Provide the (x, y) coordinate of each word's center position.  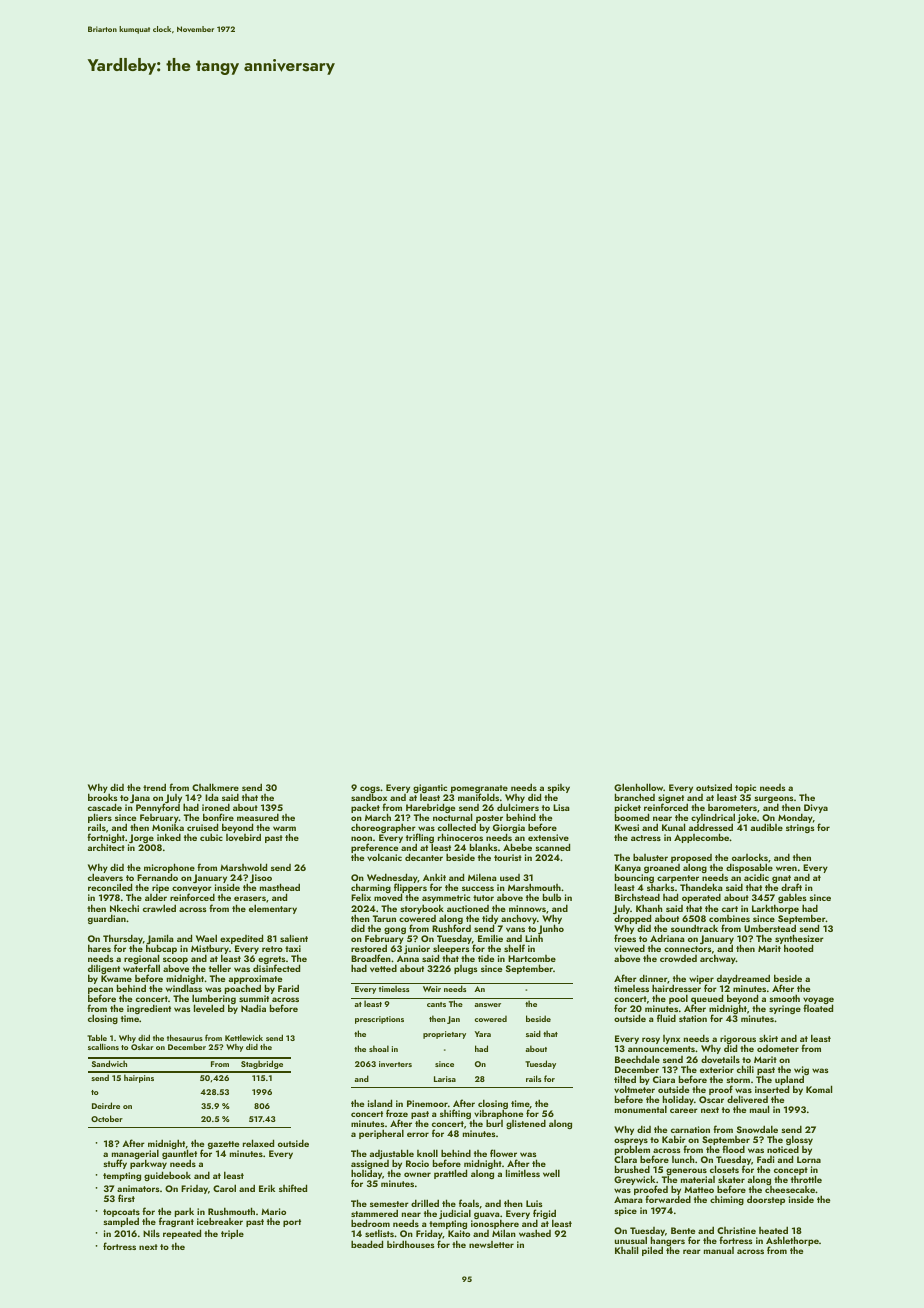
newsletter (491, 1244)
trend (154, 787)
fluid (666, 1018)
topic (745, 788)
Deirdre (106, 1105)
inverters (395, 1064)
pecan (100, 991)
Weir (432, 989)
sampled (121, 1222)
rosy (651, 1040)
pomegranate (479, 789)
